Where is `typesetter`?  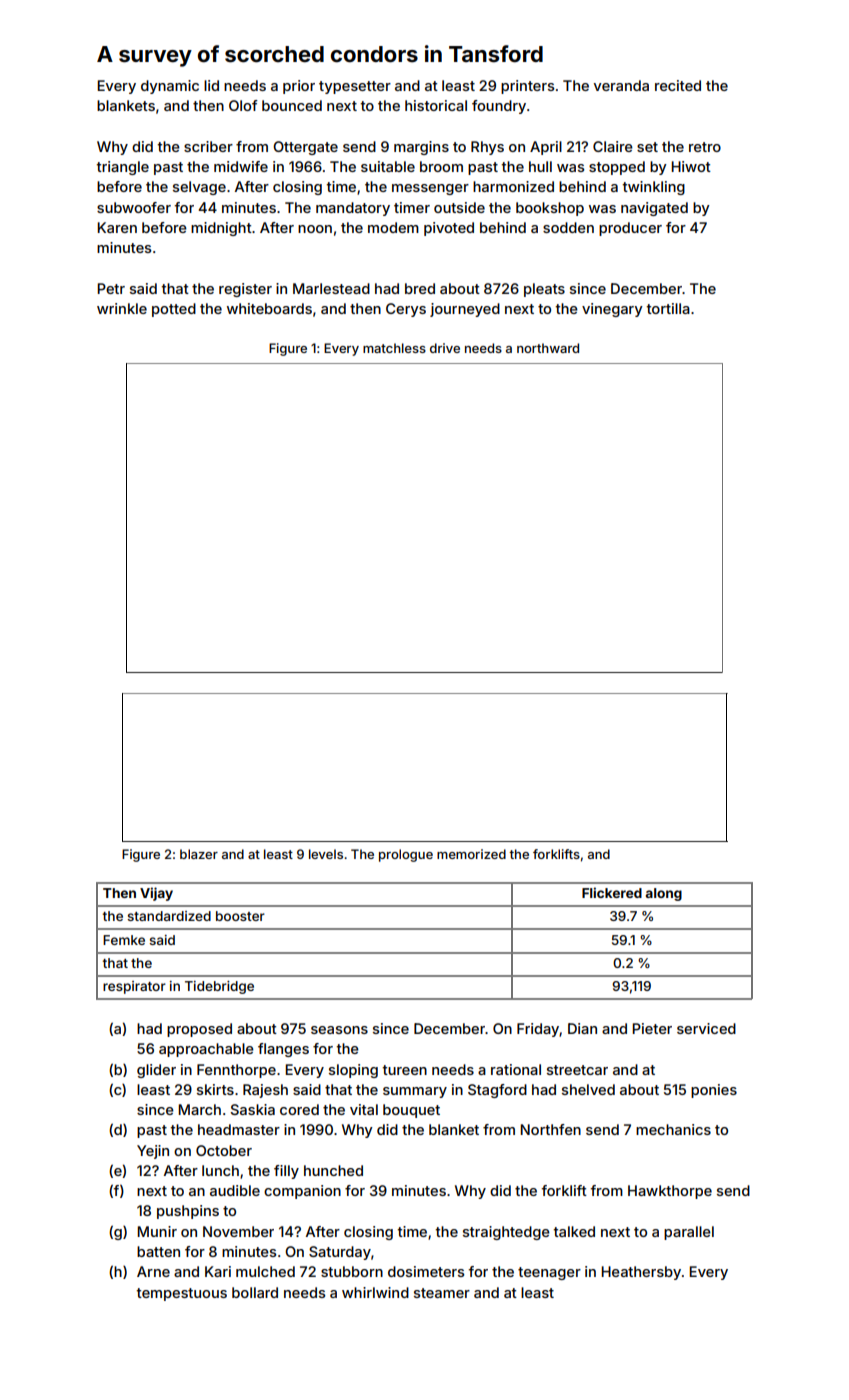 typesetter is located at coordinates (355, 87).
